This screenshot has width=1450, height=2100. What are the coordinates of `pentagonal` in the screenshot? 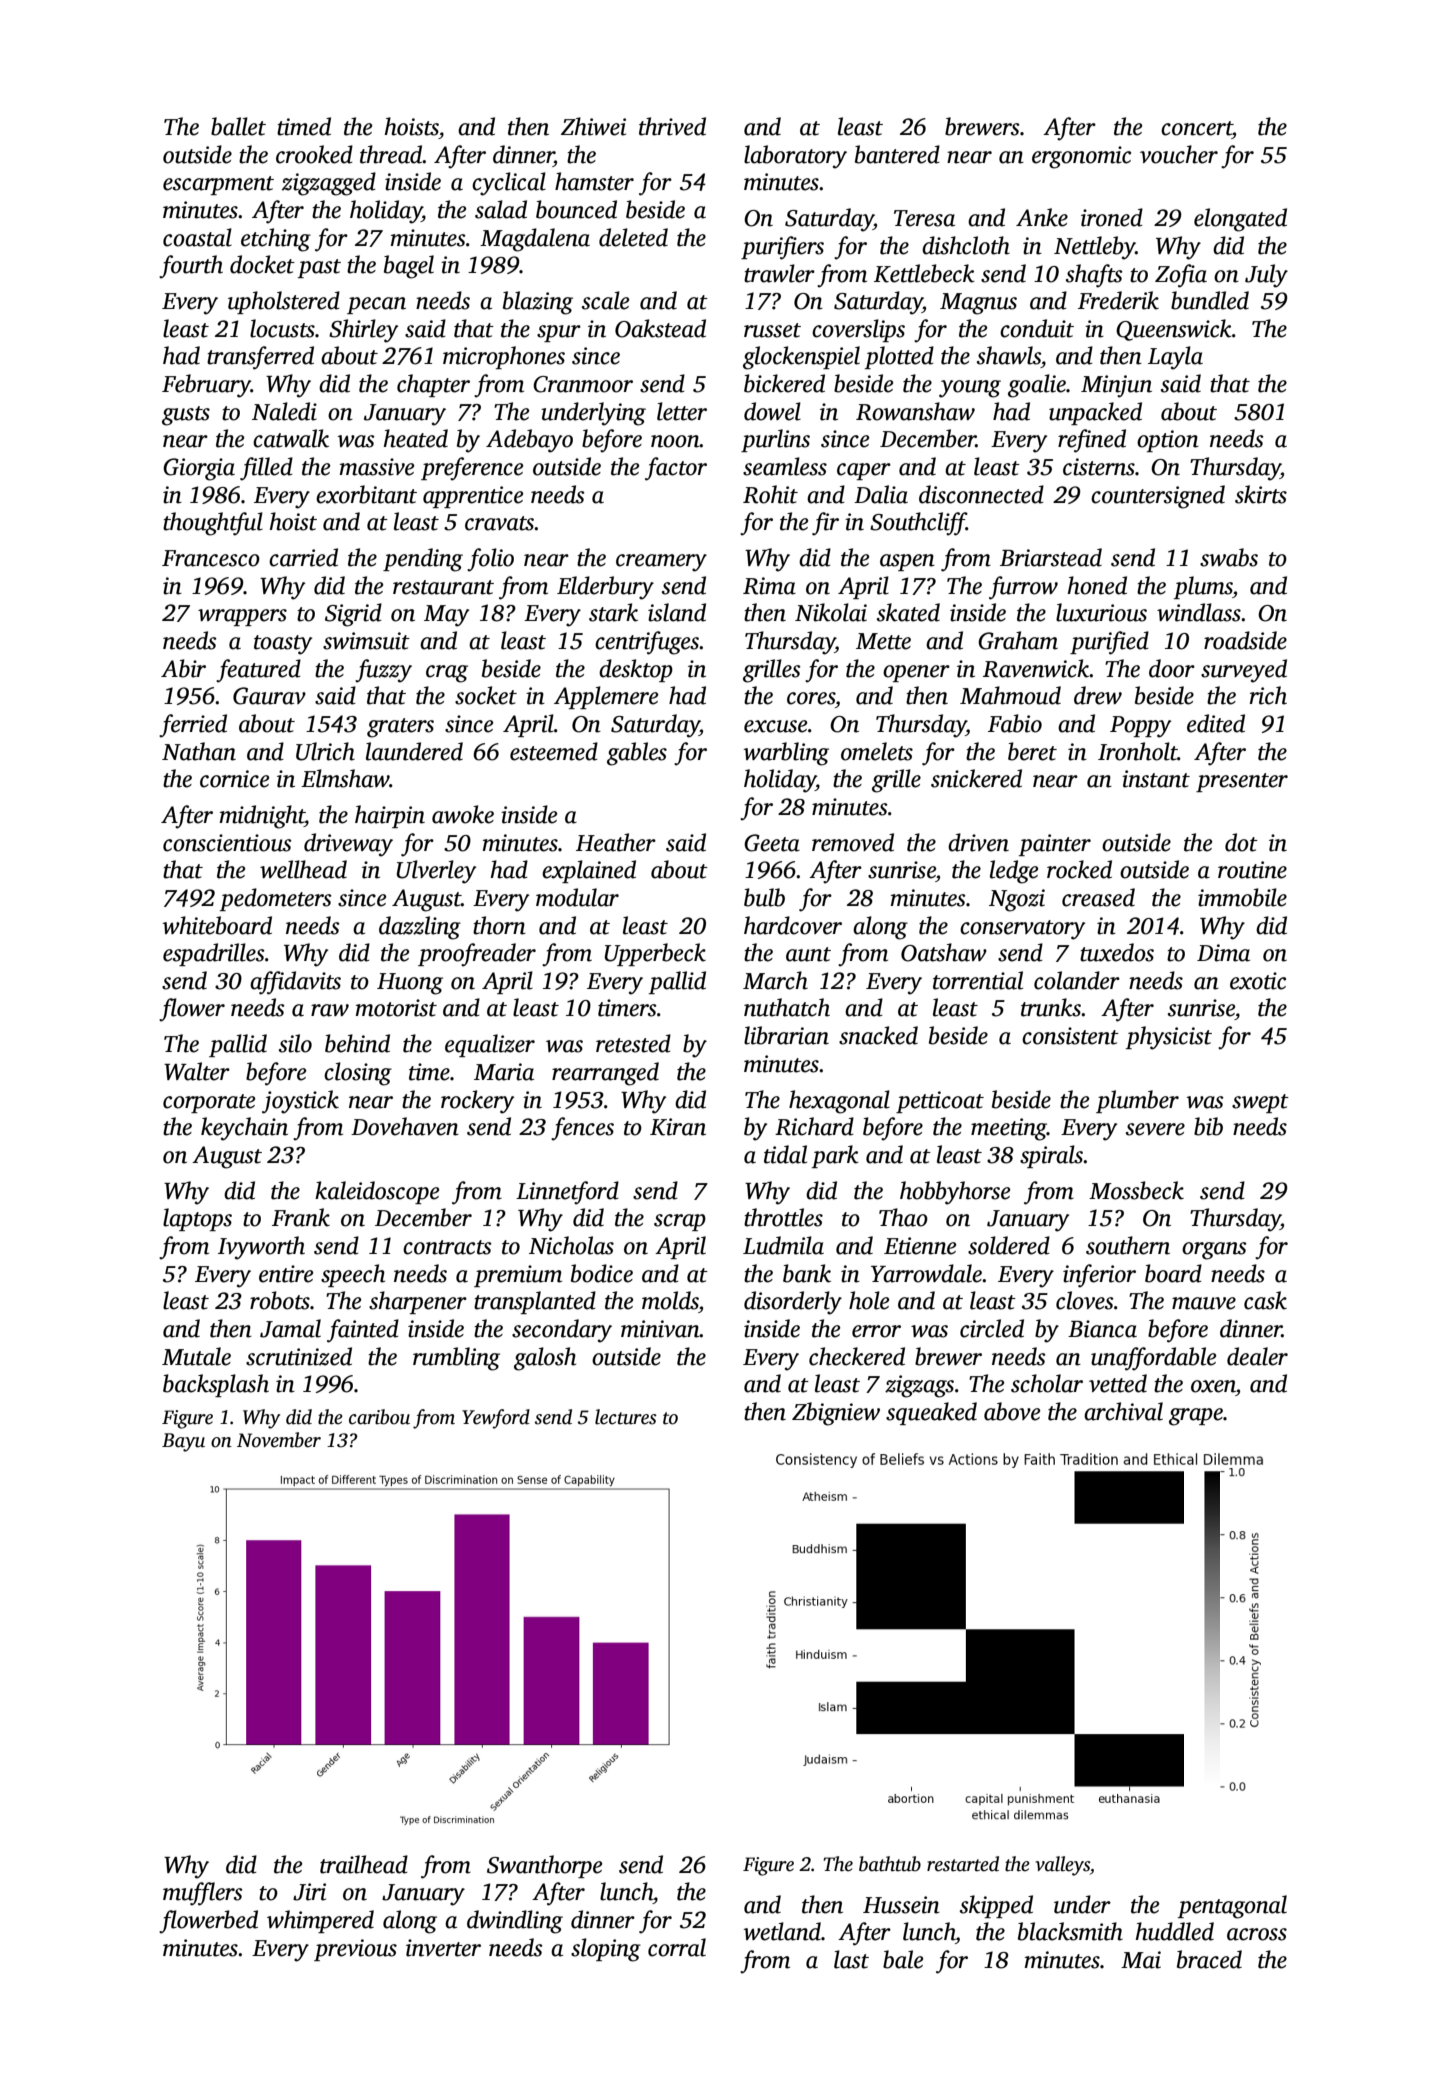 It's located at (1232, 1907).
